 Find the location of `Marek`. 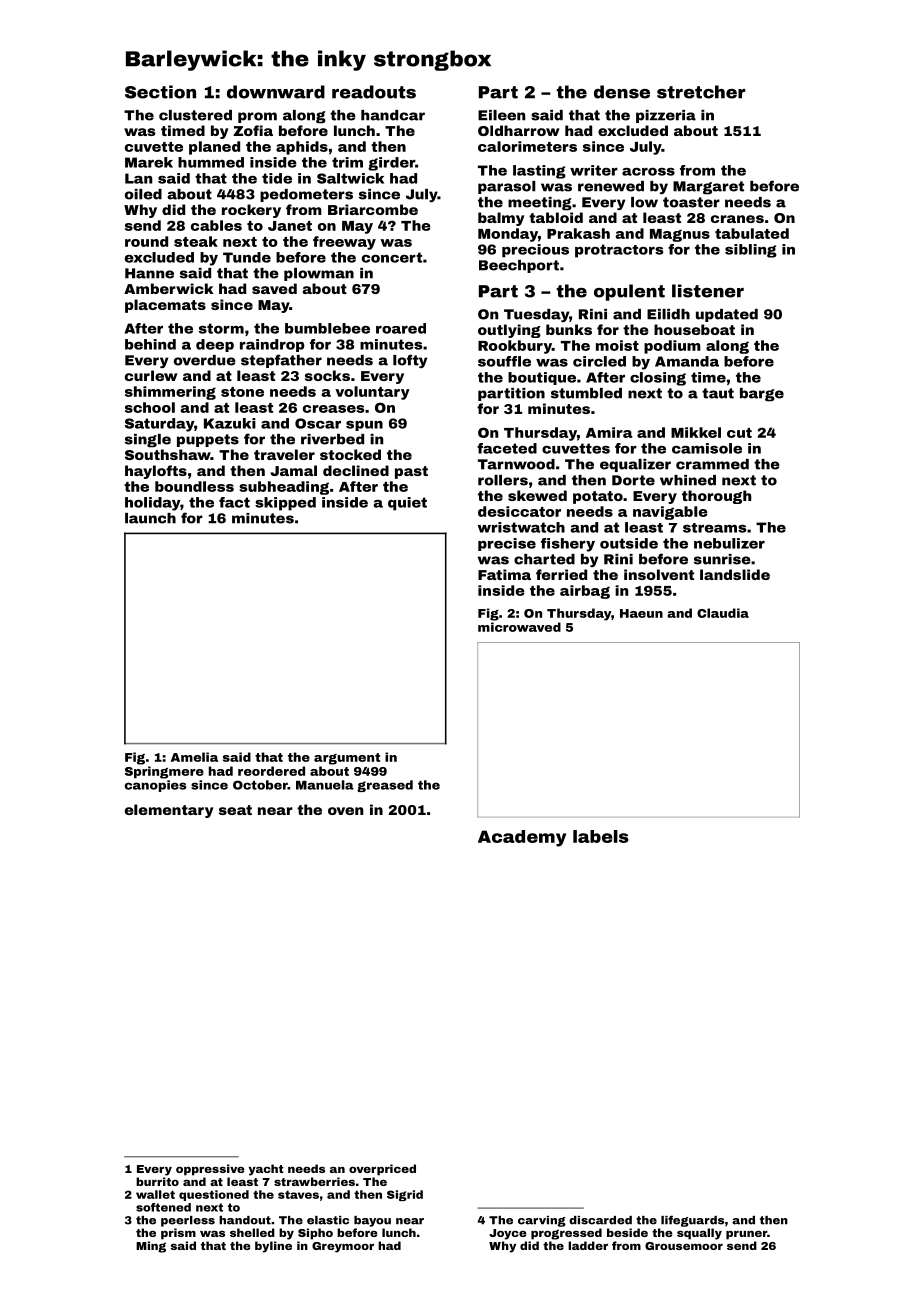

Marek is located at coordinates (149, 162).
